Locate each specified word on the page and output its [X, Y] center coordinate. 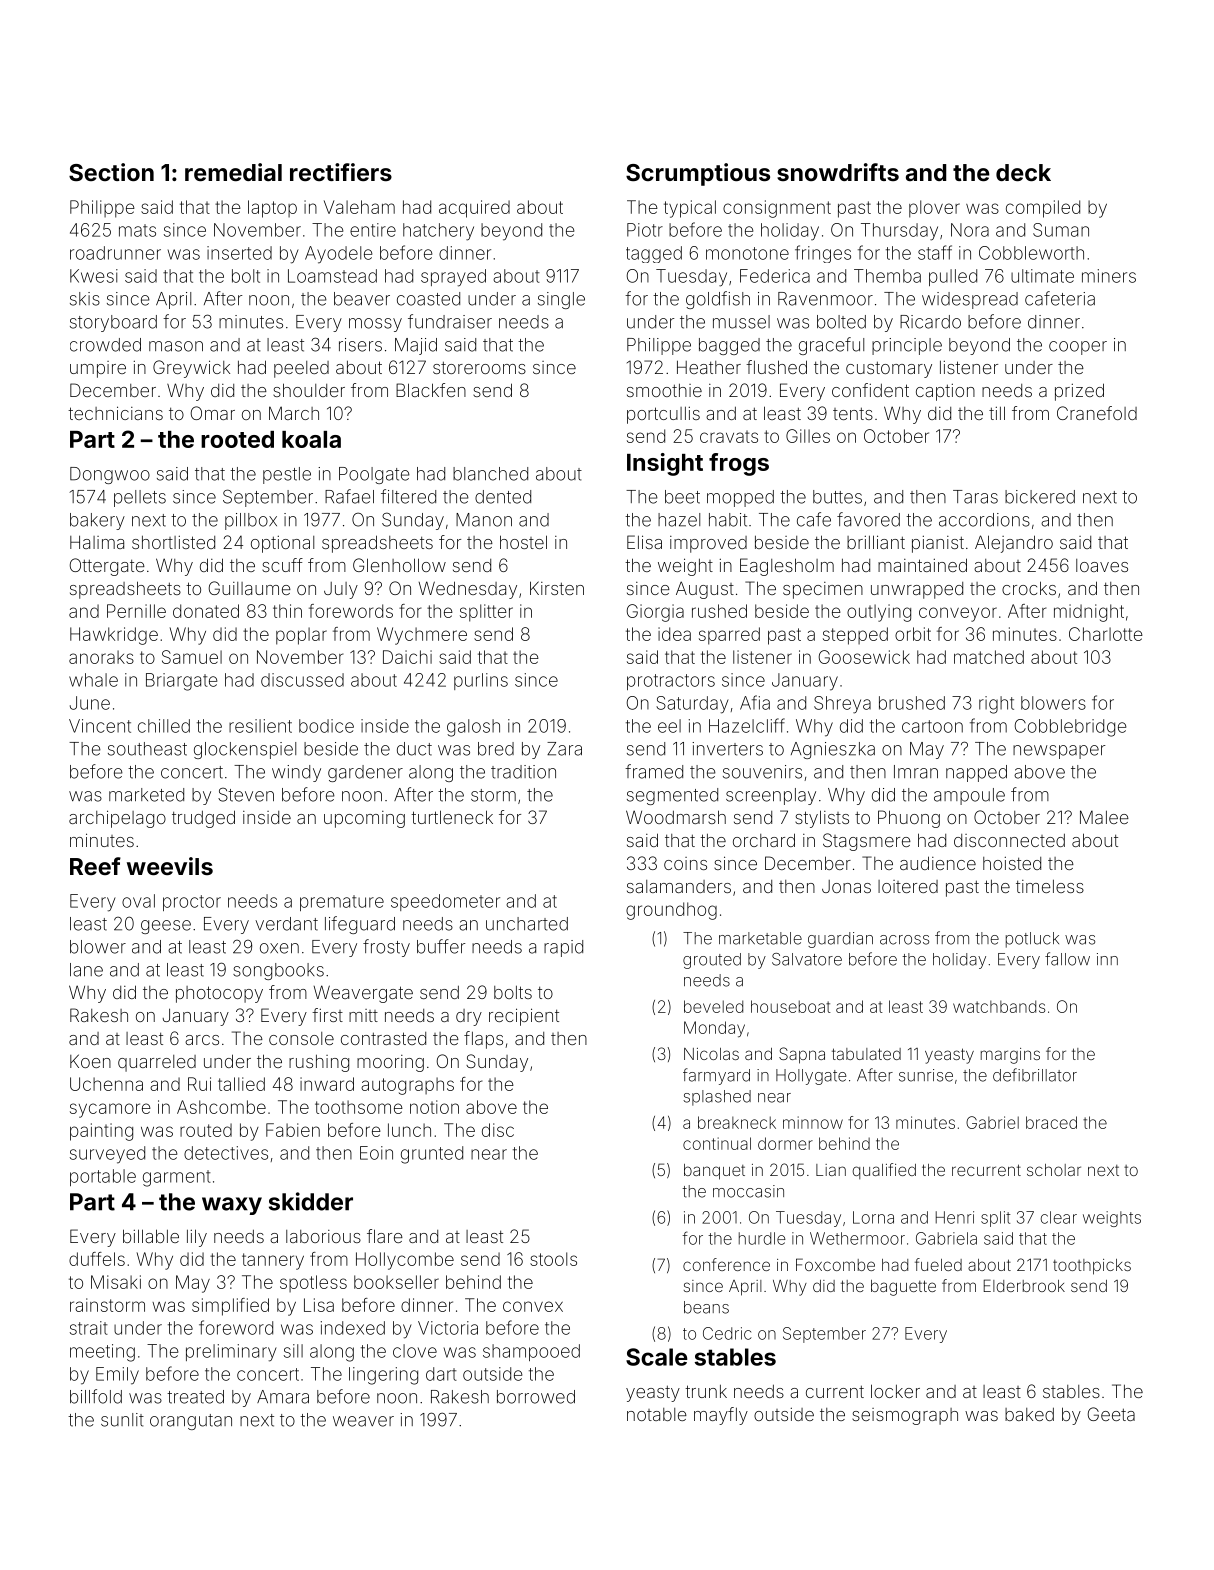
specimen [823, 590]
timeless [1050, 886]
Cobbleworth [1031, 253]
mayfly [721, 1416]
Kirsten [557, 588]
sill [293, 1351]
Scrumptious [698, 174]
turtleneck [452, 817]
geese [166, 927]
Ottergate [107, 567]
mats [137, 230]
